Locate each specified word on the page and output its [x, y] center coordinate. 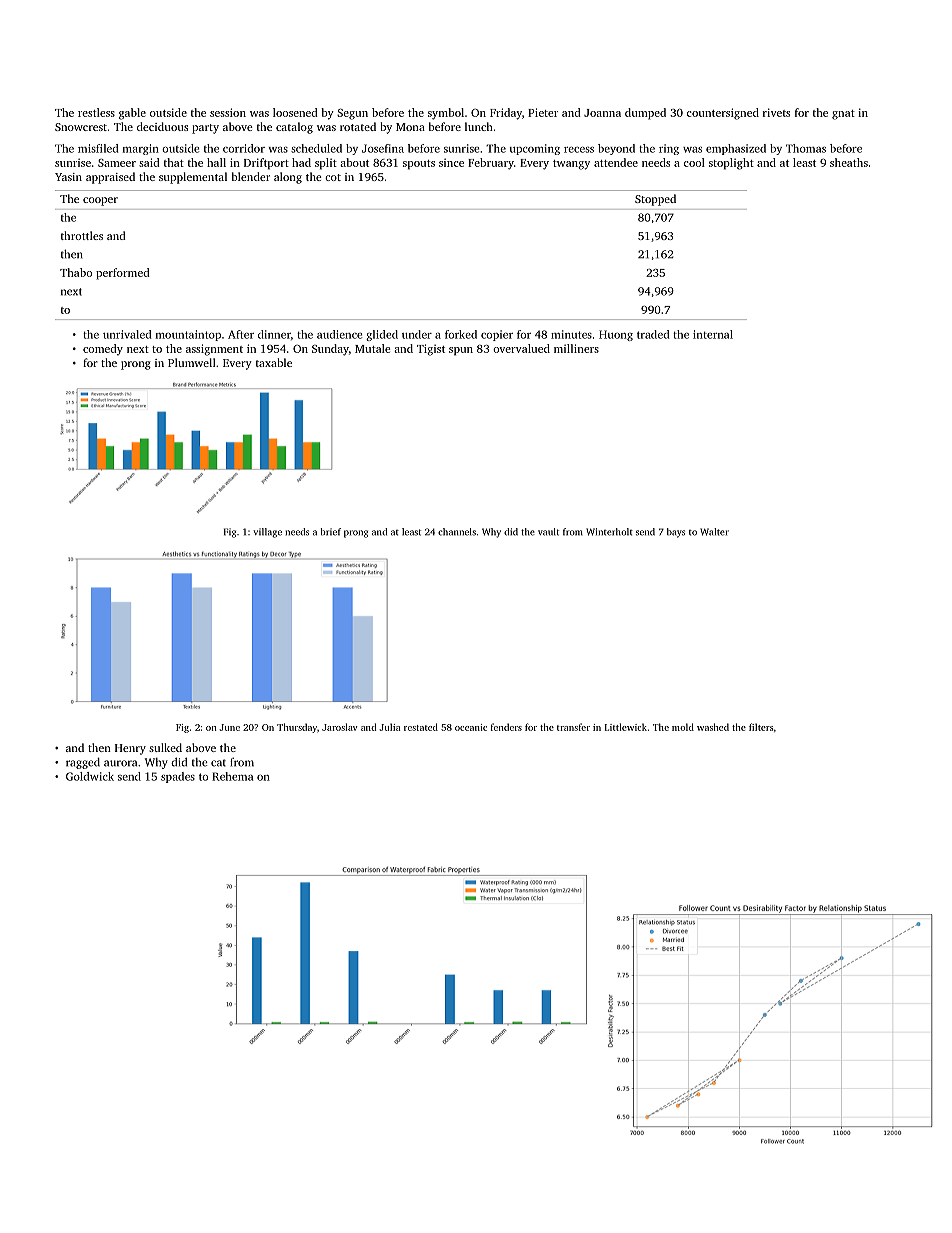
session [228, 112]
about [354, 162]
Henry [130, 749]
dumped [645, 114]
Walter [714, 532]
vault [548, 532]
